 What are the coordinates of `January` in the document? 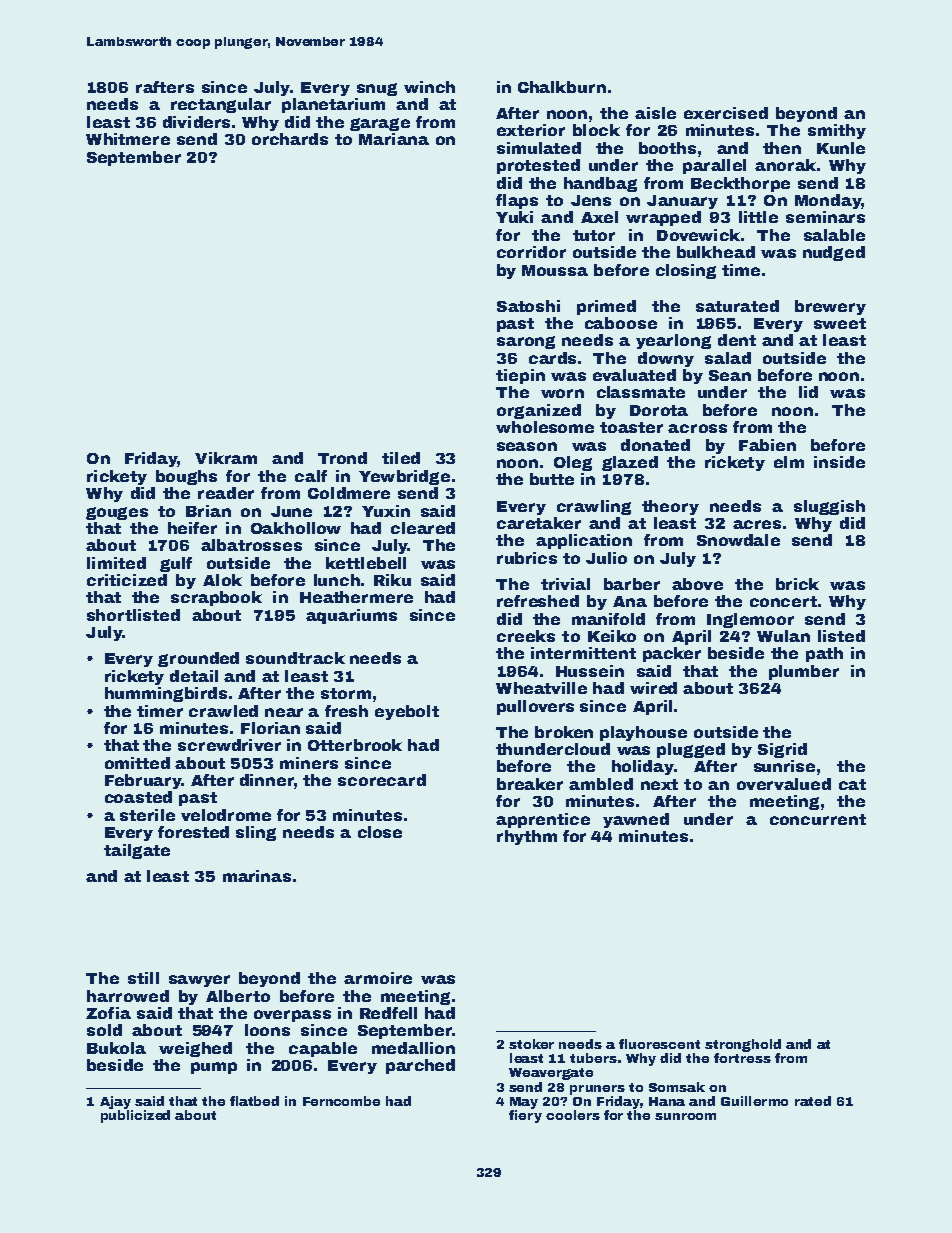 It's located at (682, 202).
